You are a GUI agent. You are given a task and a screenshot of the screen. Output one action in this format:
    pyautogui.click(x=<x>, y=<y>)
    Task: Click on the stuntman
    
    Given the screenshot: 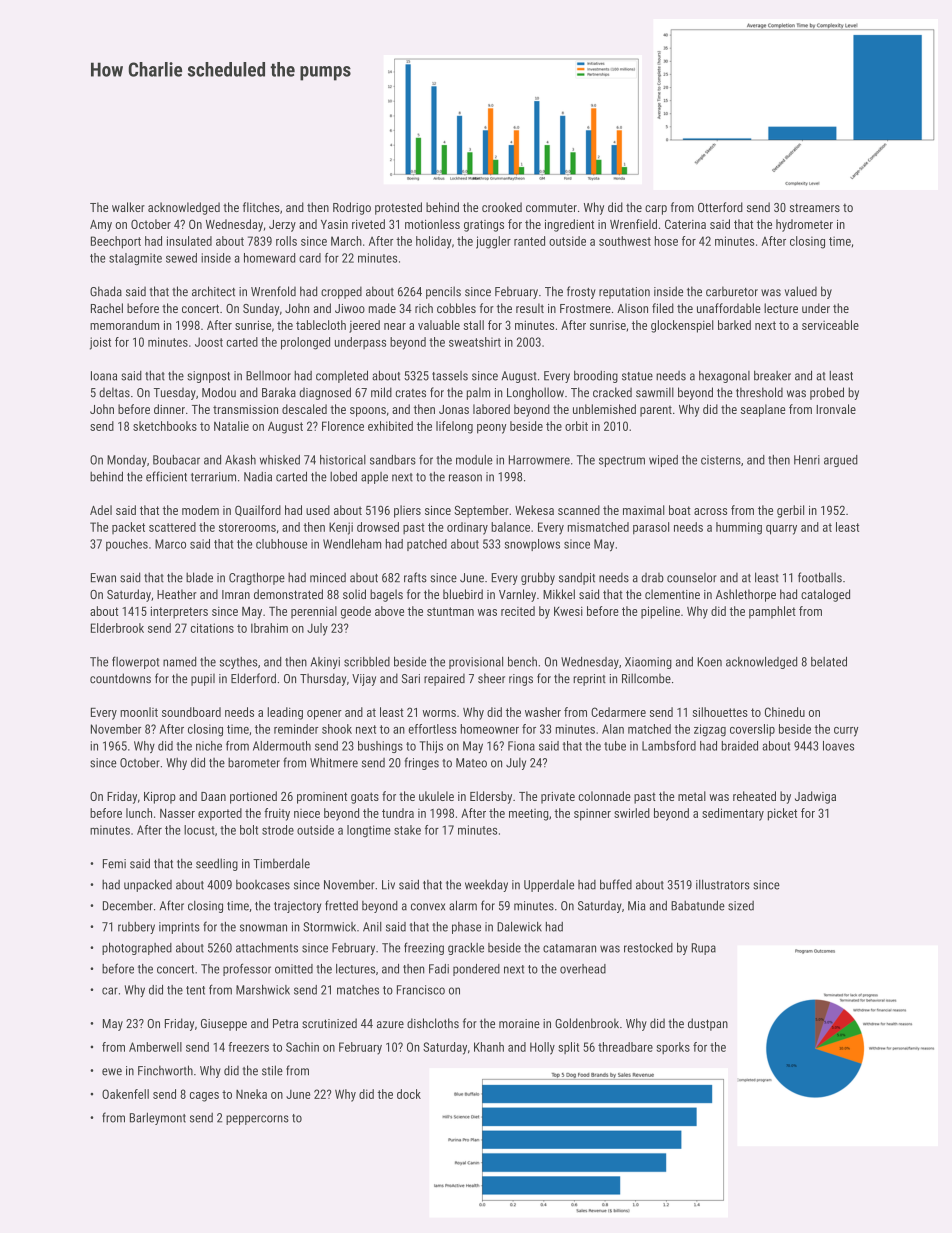 What is the action you would take?
    pyautogui.click(x=450, y=611)
